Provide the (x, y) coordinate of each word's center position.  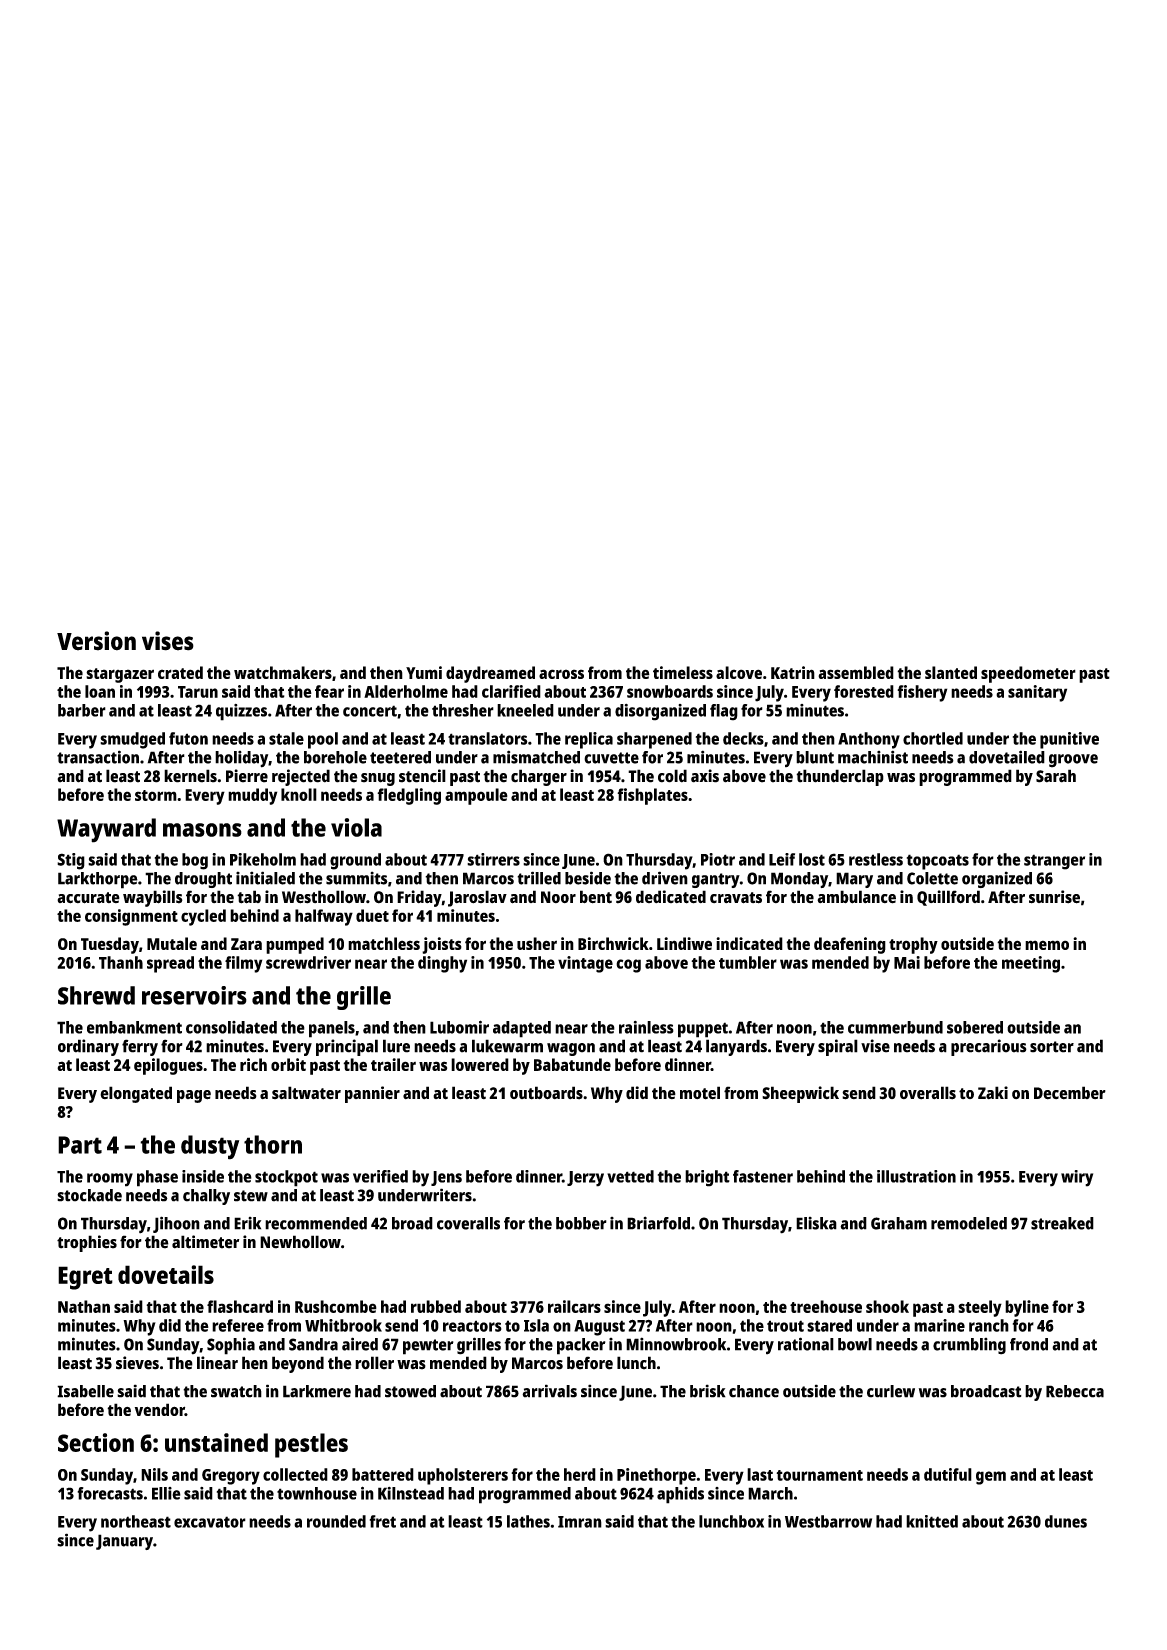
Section (96, 1442)
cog (628, 966)
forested (864, 691)
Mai (907, 962)
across (561, 674)
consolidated (231, 1027)
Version (96, 641)
